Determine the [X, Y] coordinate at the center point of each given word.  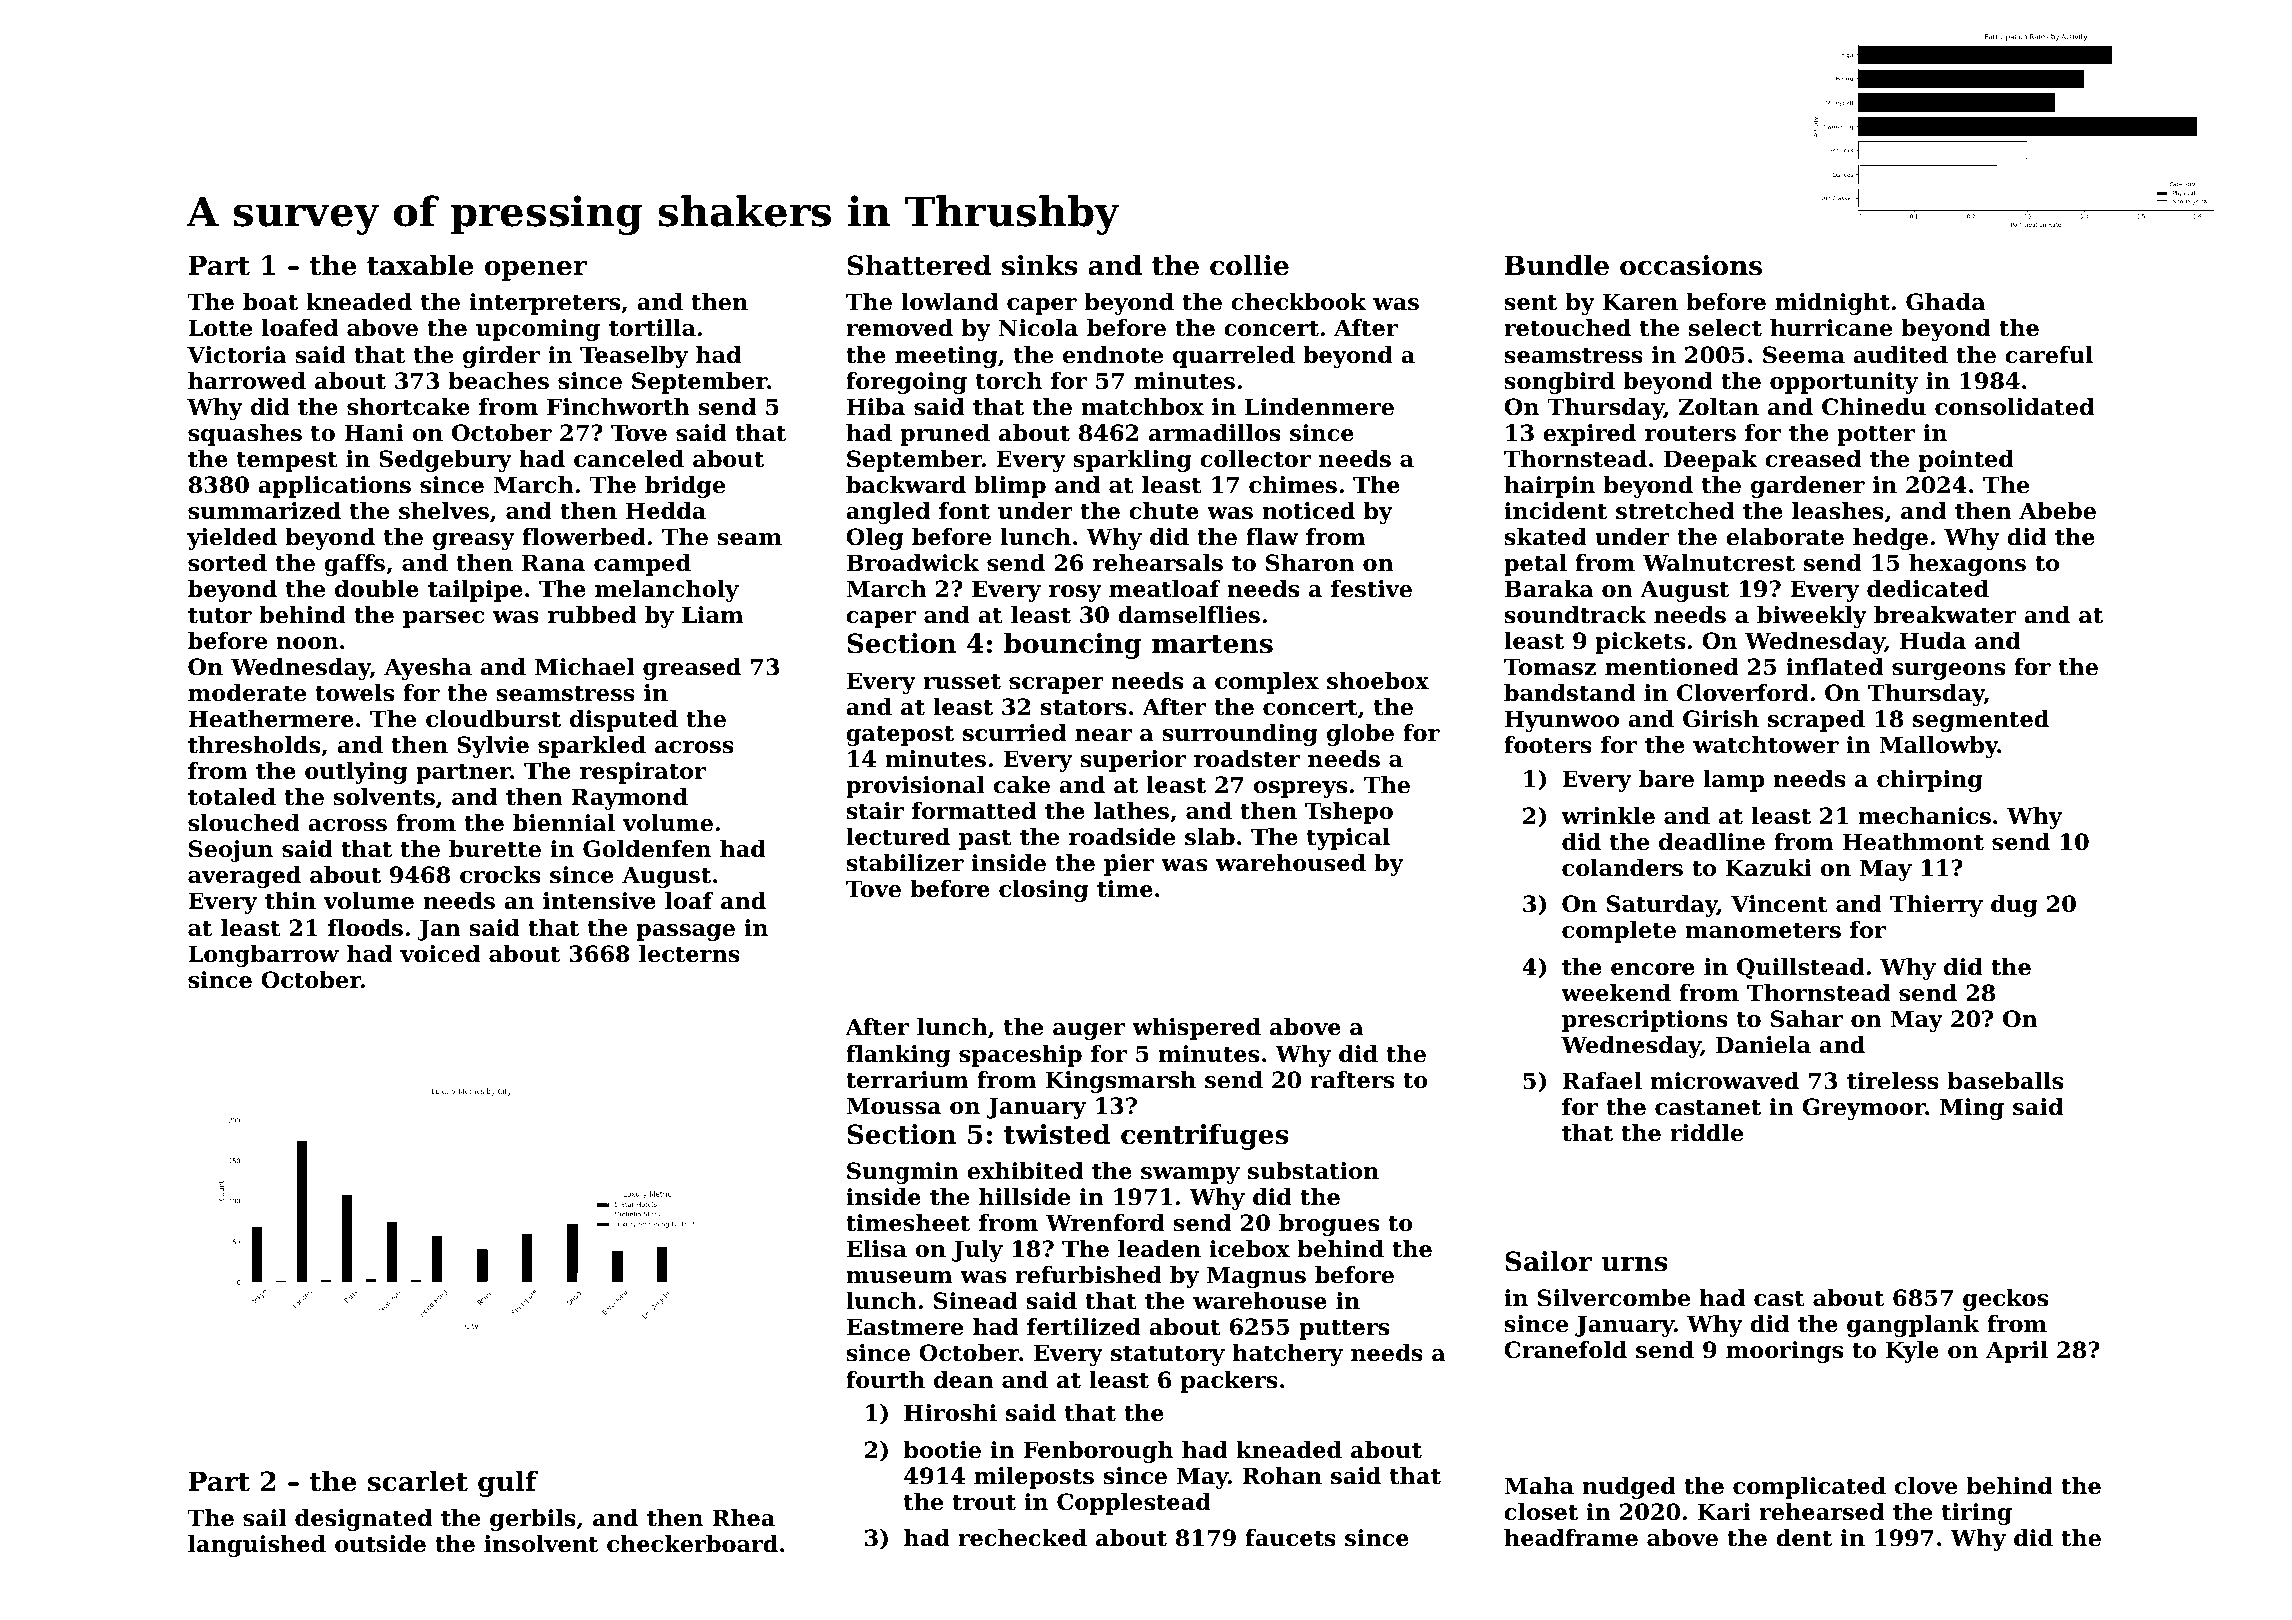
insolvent [541, 1544]
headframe [1571, 1538]
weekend [1616, 993]
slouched [244, 823]
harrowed [247, 381]
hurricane [1831, 328]
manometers [1763, 930]
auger [1089, 1031]
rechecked [1022, 1538]
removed [899, 328]
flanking [898, 1056]
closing [1043, 891]
